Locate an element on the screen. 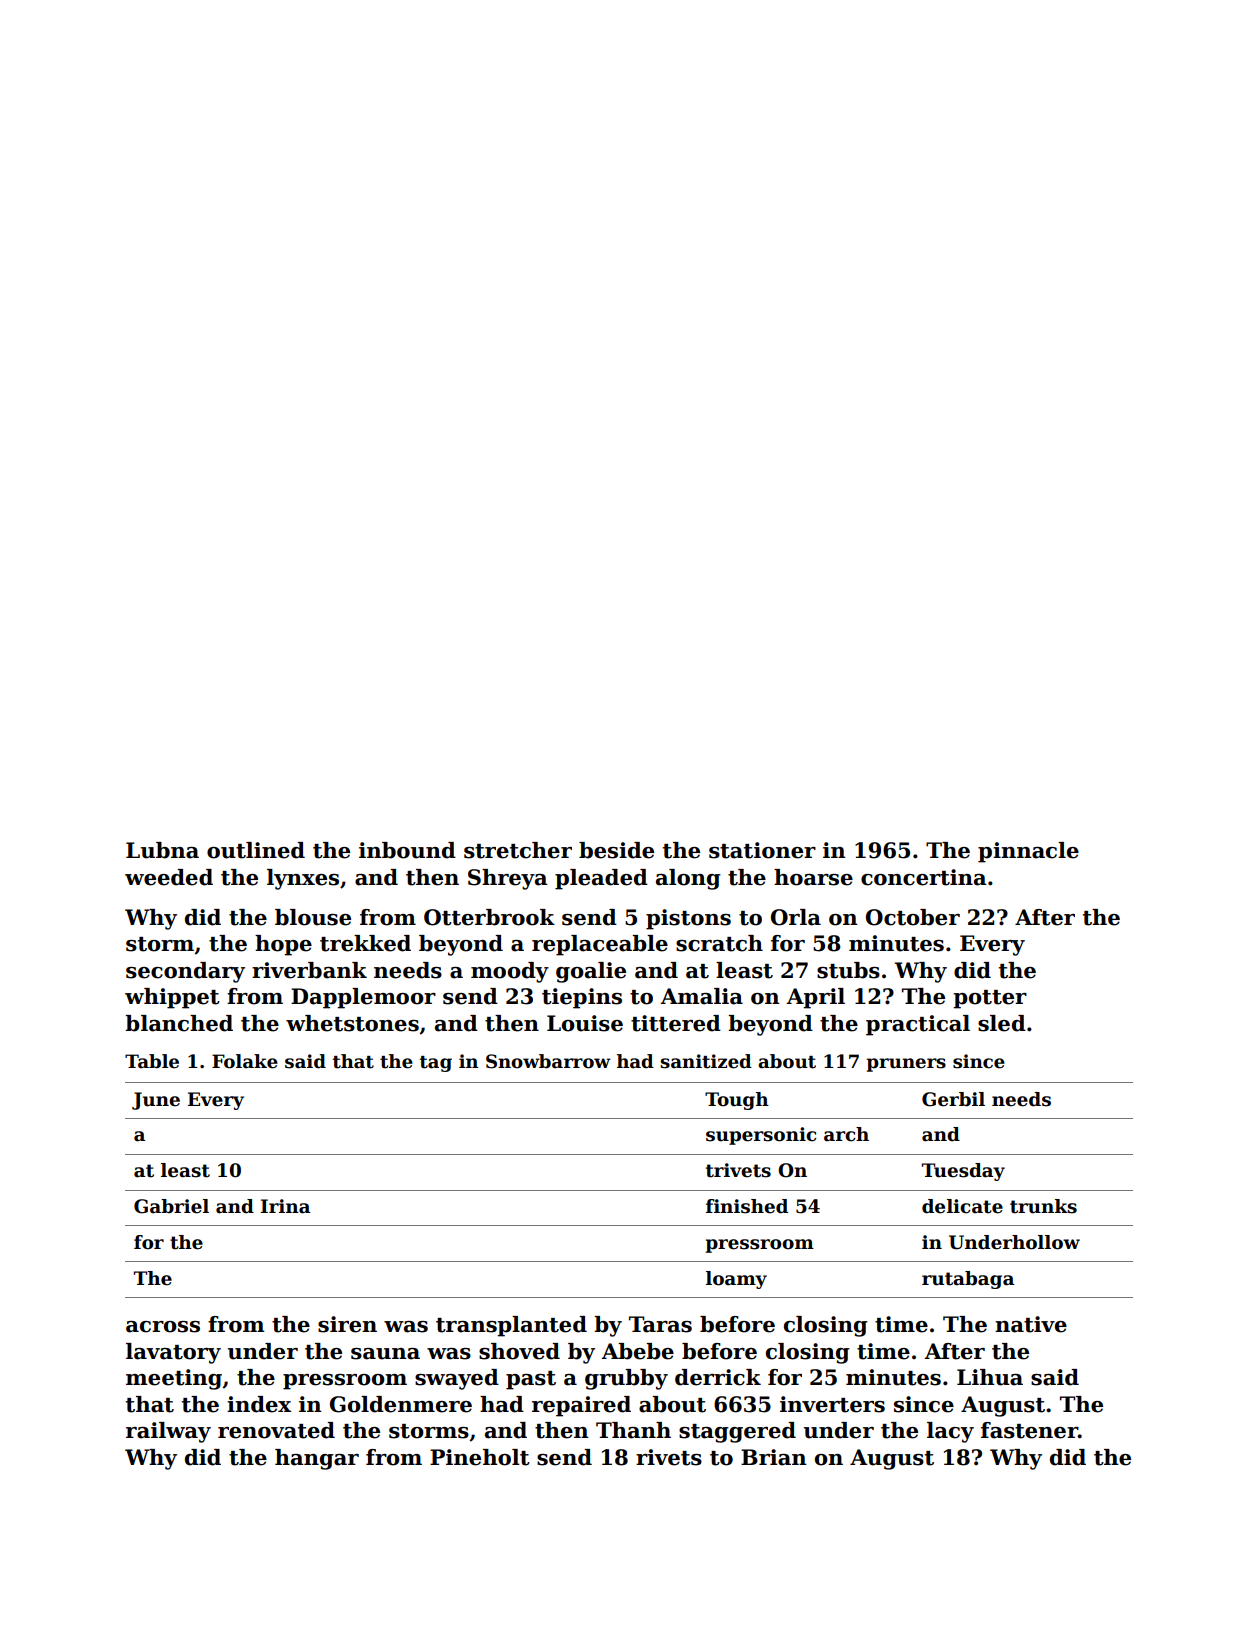 The width and height of the screenshot is (1259, 1629). siren is located at coordinates (347, 1324).
